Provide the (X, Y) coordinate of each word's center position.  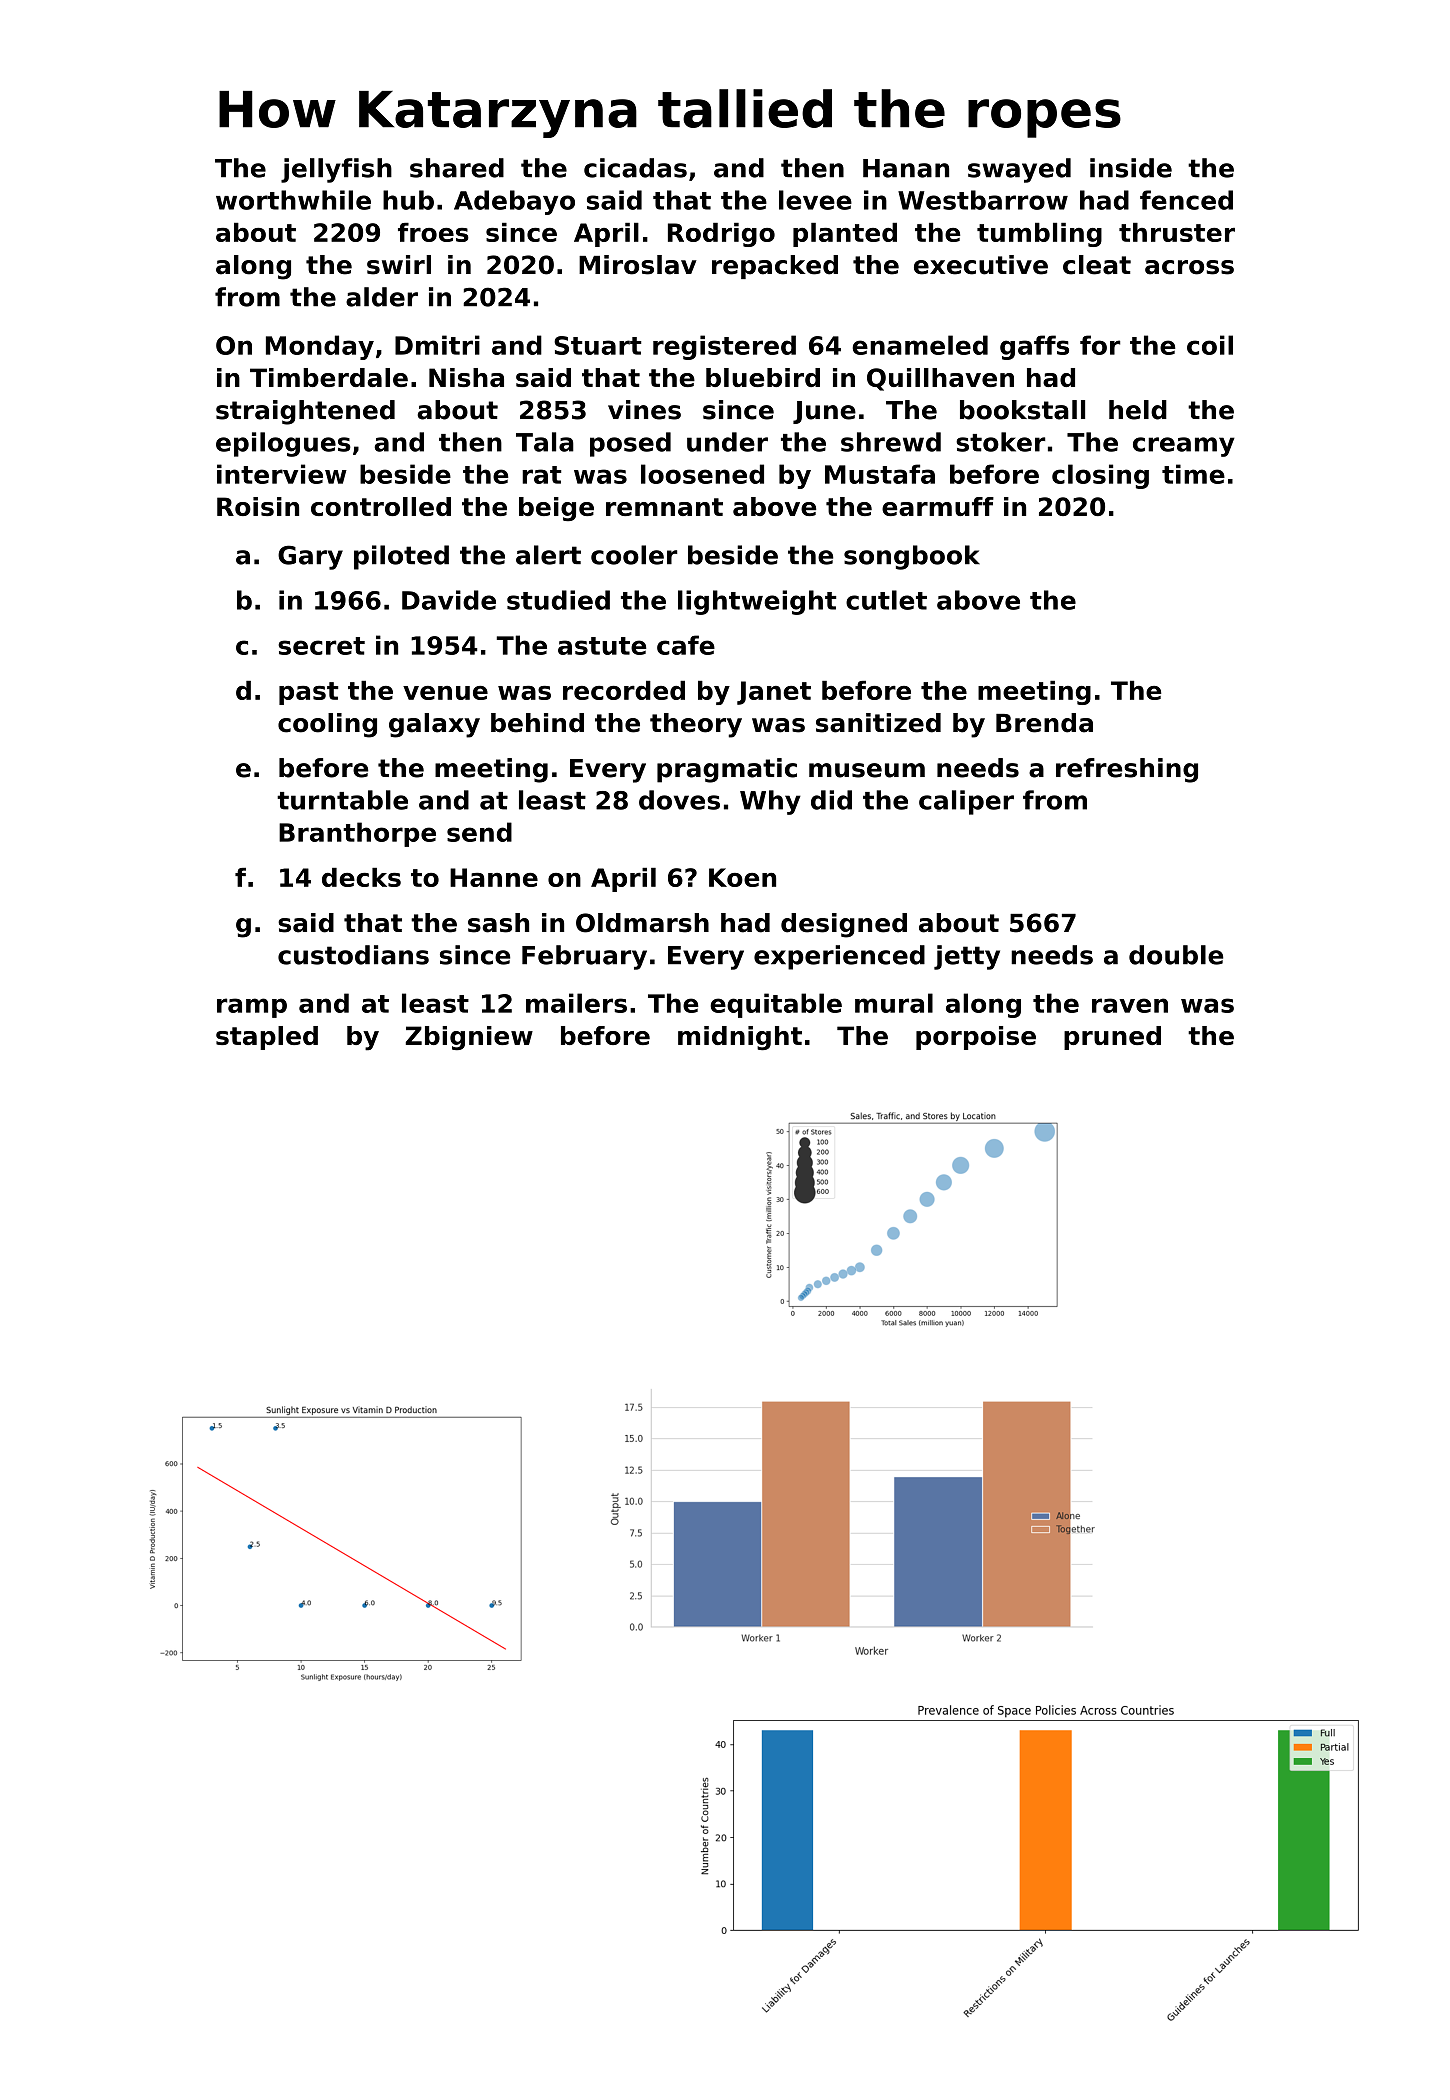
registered (724, 347)
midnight (740, 1038)
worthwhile (293, 200)
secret (321, 646)
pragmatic (727, 770)
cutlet (886, 600)
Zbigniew (469, 1038)
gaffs (1034, 347)
